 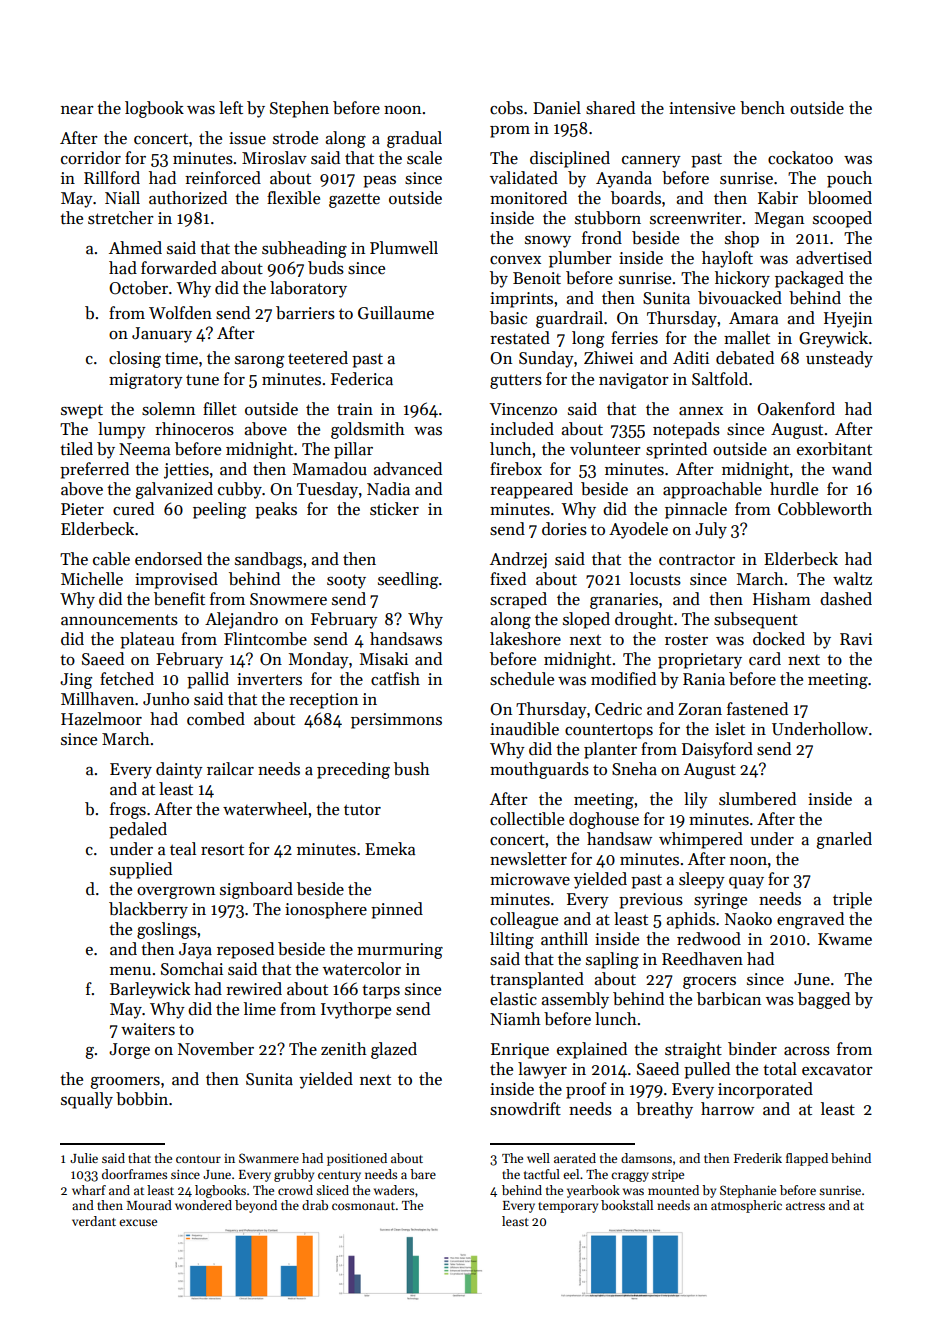 What do you see at coordinates (782, 599) in the document?
I see `Hisham` at bounding box center [782, 599].
